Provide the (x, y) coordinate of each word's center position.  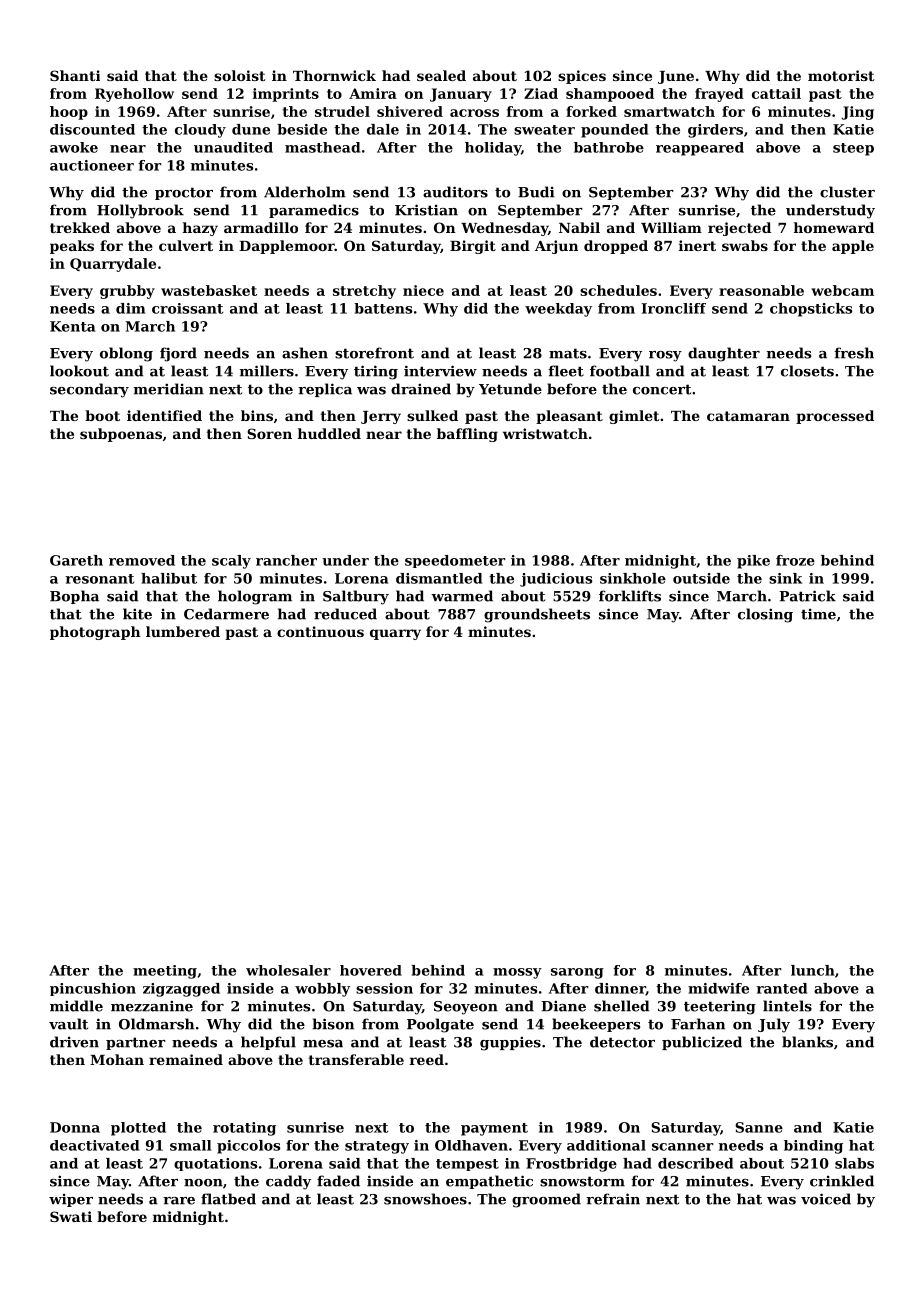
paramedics (314, 211)
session (384, 988)
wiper (71, 1200)
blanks (807, 1042)
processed (835, 417)
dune (251, 129)
